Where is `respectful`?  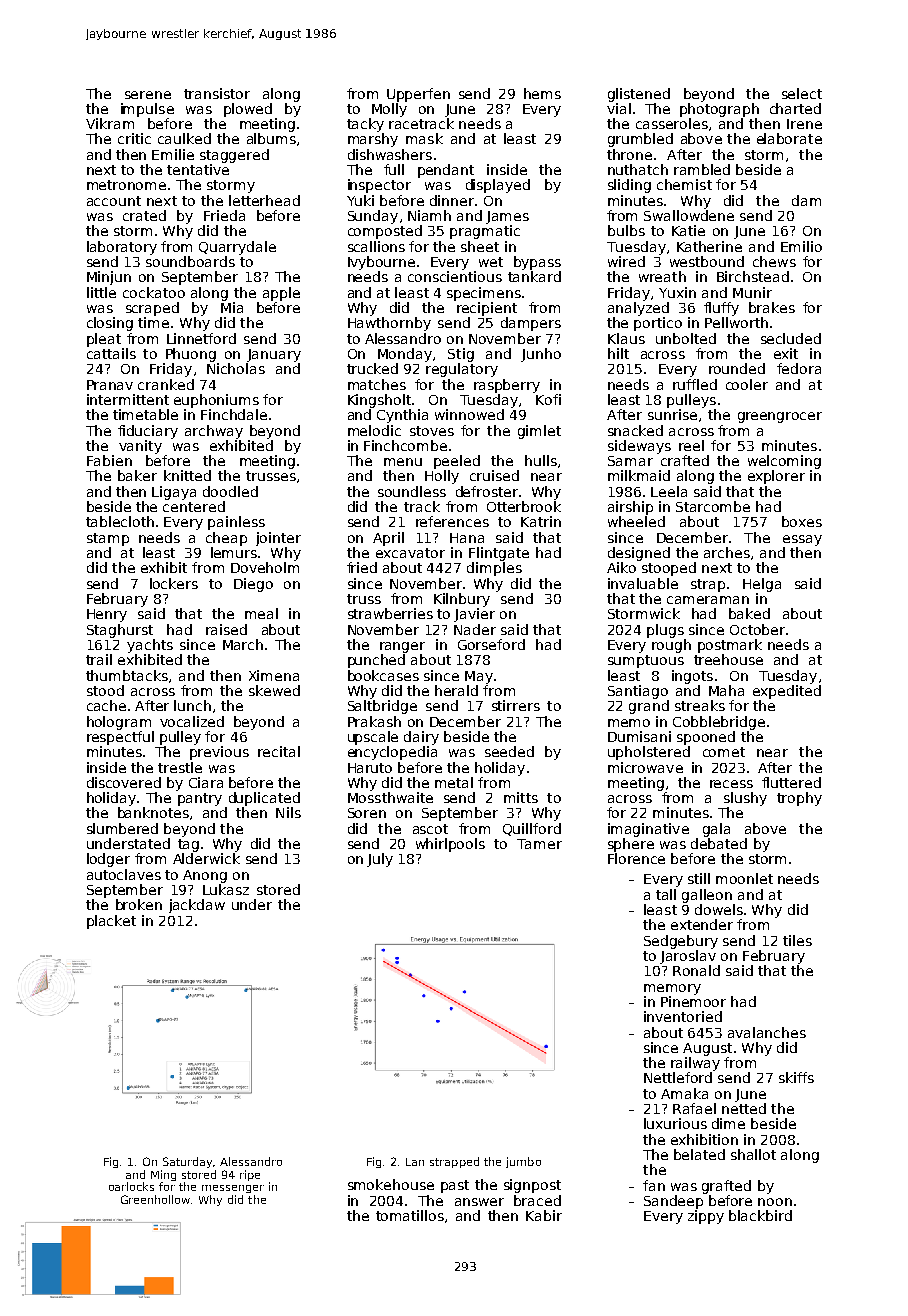
respectful is located at coordinates (120, 738).
